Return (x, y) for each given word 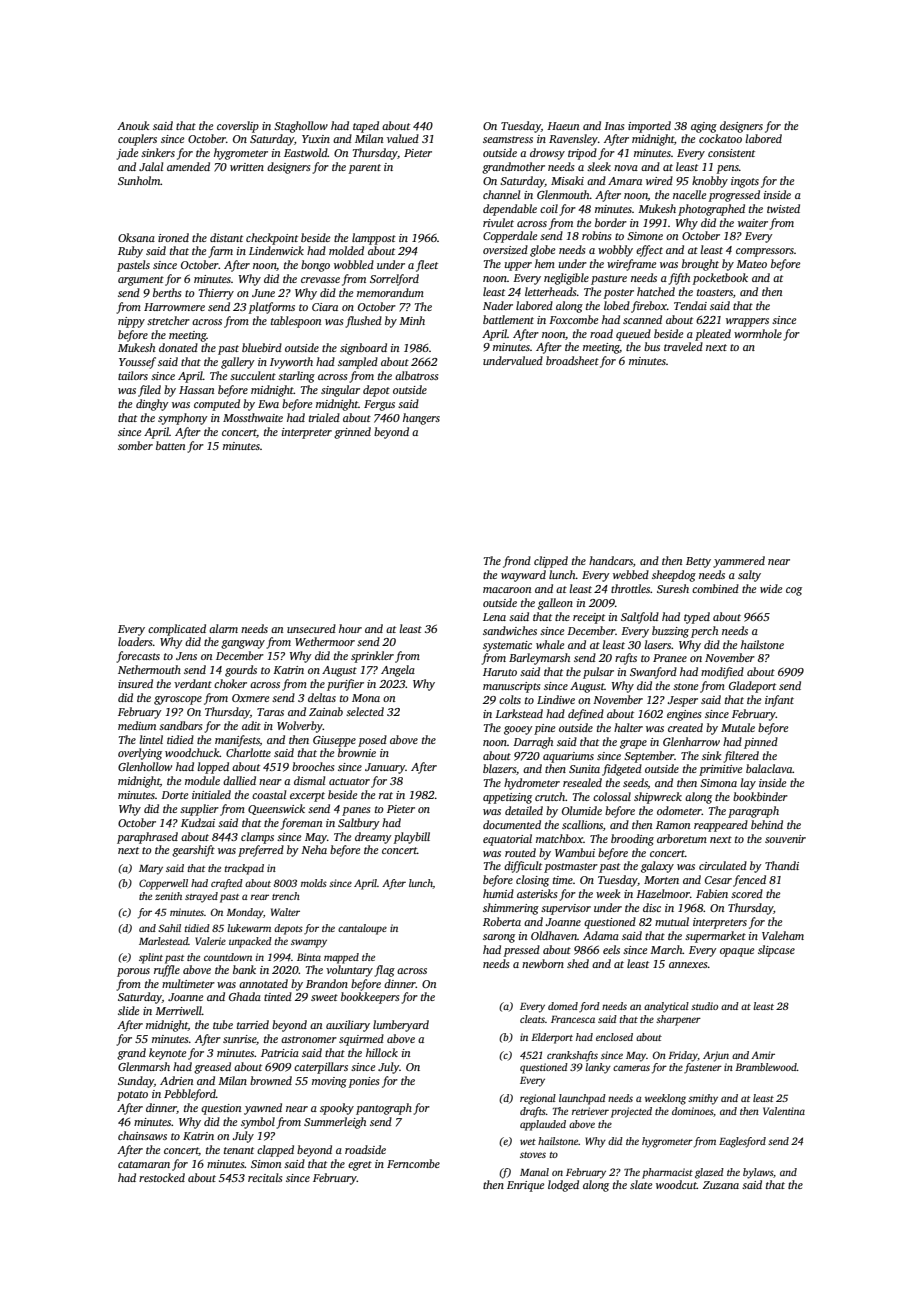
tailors (133, 375)
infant (779, 701)
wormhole (758, 333)
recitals (265, 1177)
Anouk (133, 125)
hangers (421, 419)
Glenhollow (145, 766)
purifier (345, 685)
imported (649, 127)
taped (366, 127)
